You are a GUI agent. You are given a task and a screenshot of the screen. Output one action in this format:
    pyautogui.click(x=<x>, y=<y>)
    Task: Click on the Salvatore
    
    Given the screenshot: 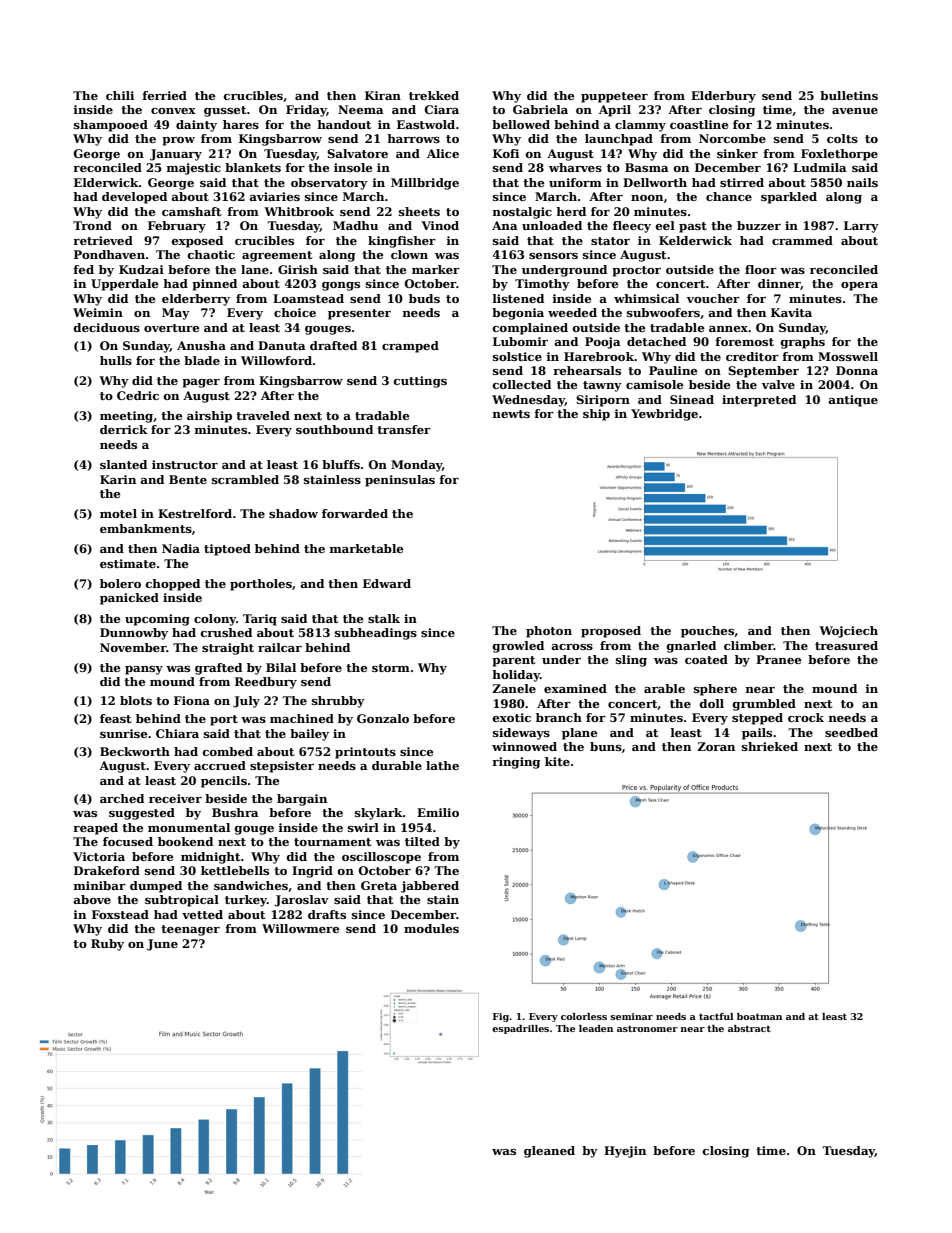 What is the action you would take?
    pyautogui.click(x=357, y=153)
